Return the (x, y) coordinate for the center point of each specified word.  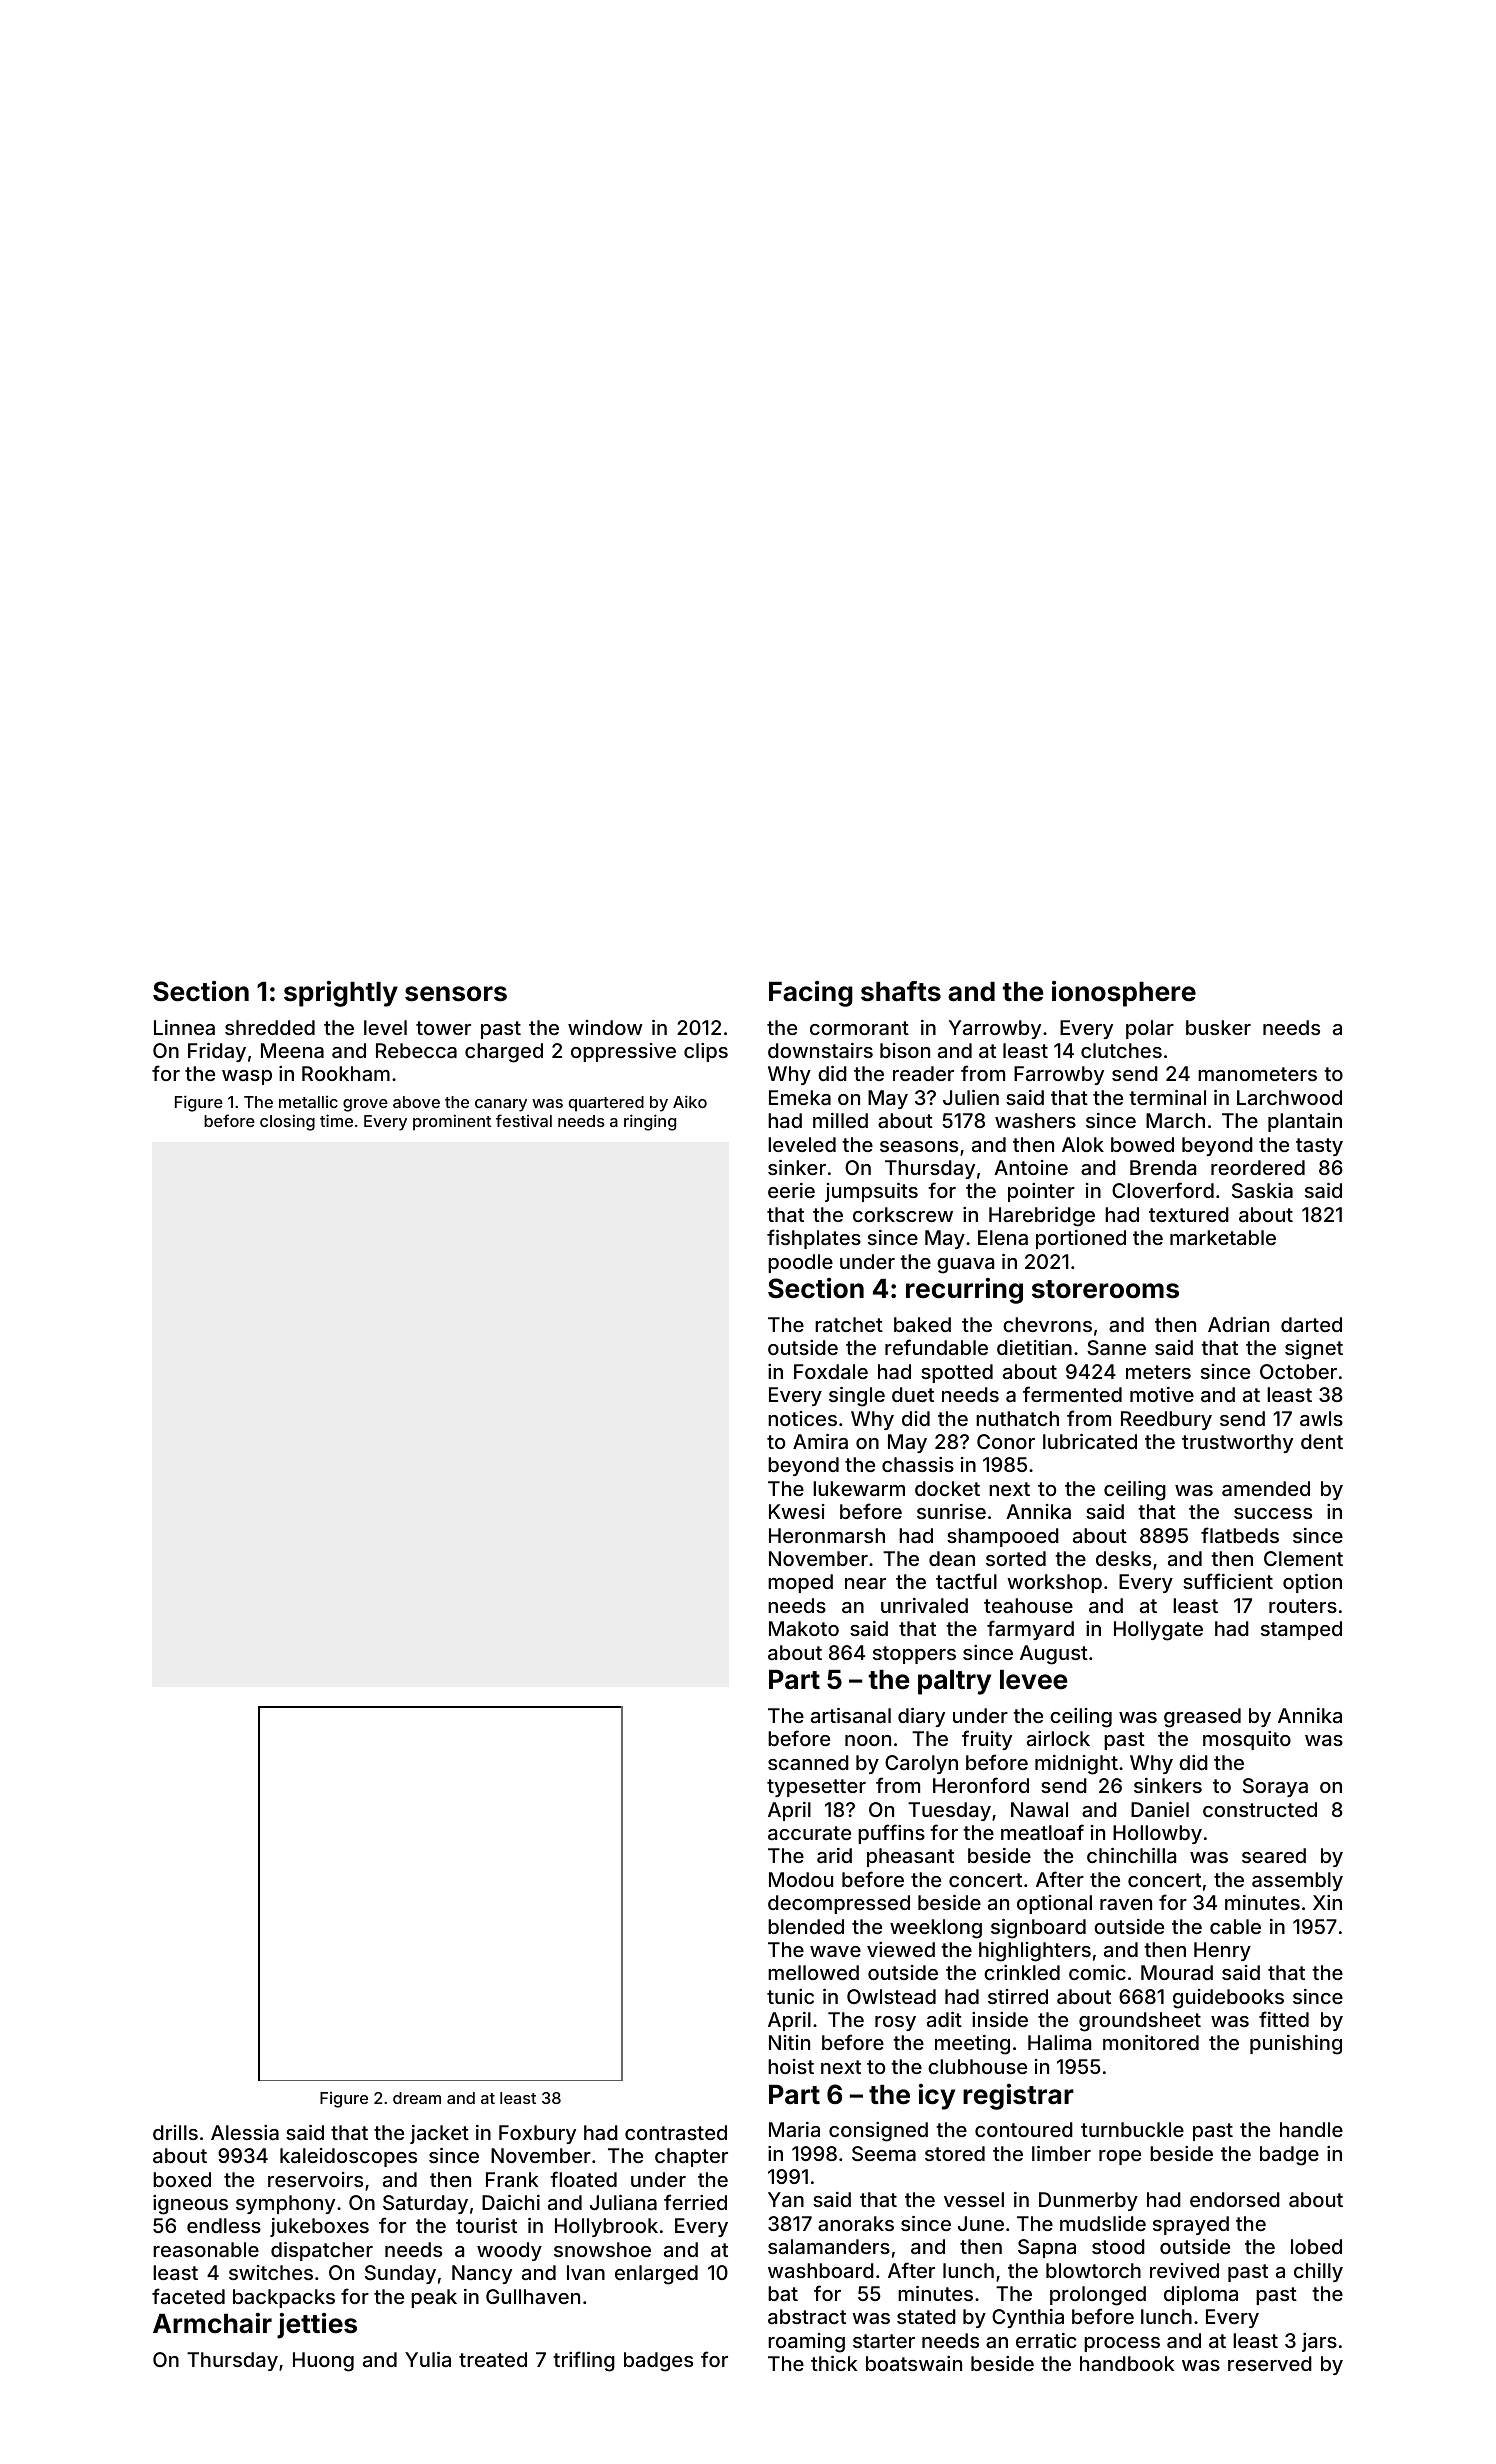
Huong (323, 2362)
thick (834, 2363)
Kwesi (797, 1511)
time (336, 1120)
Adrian (1238, 1324)
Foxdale (831, 1371)
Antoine (1031, 1167)
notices (802, 1418)
